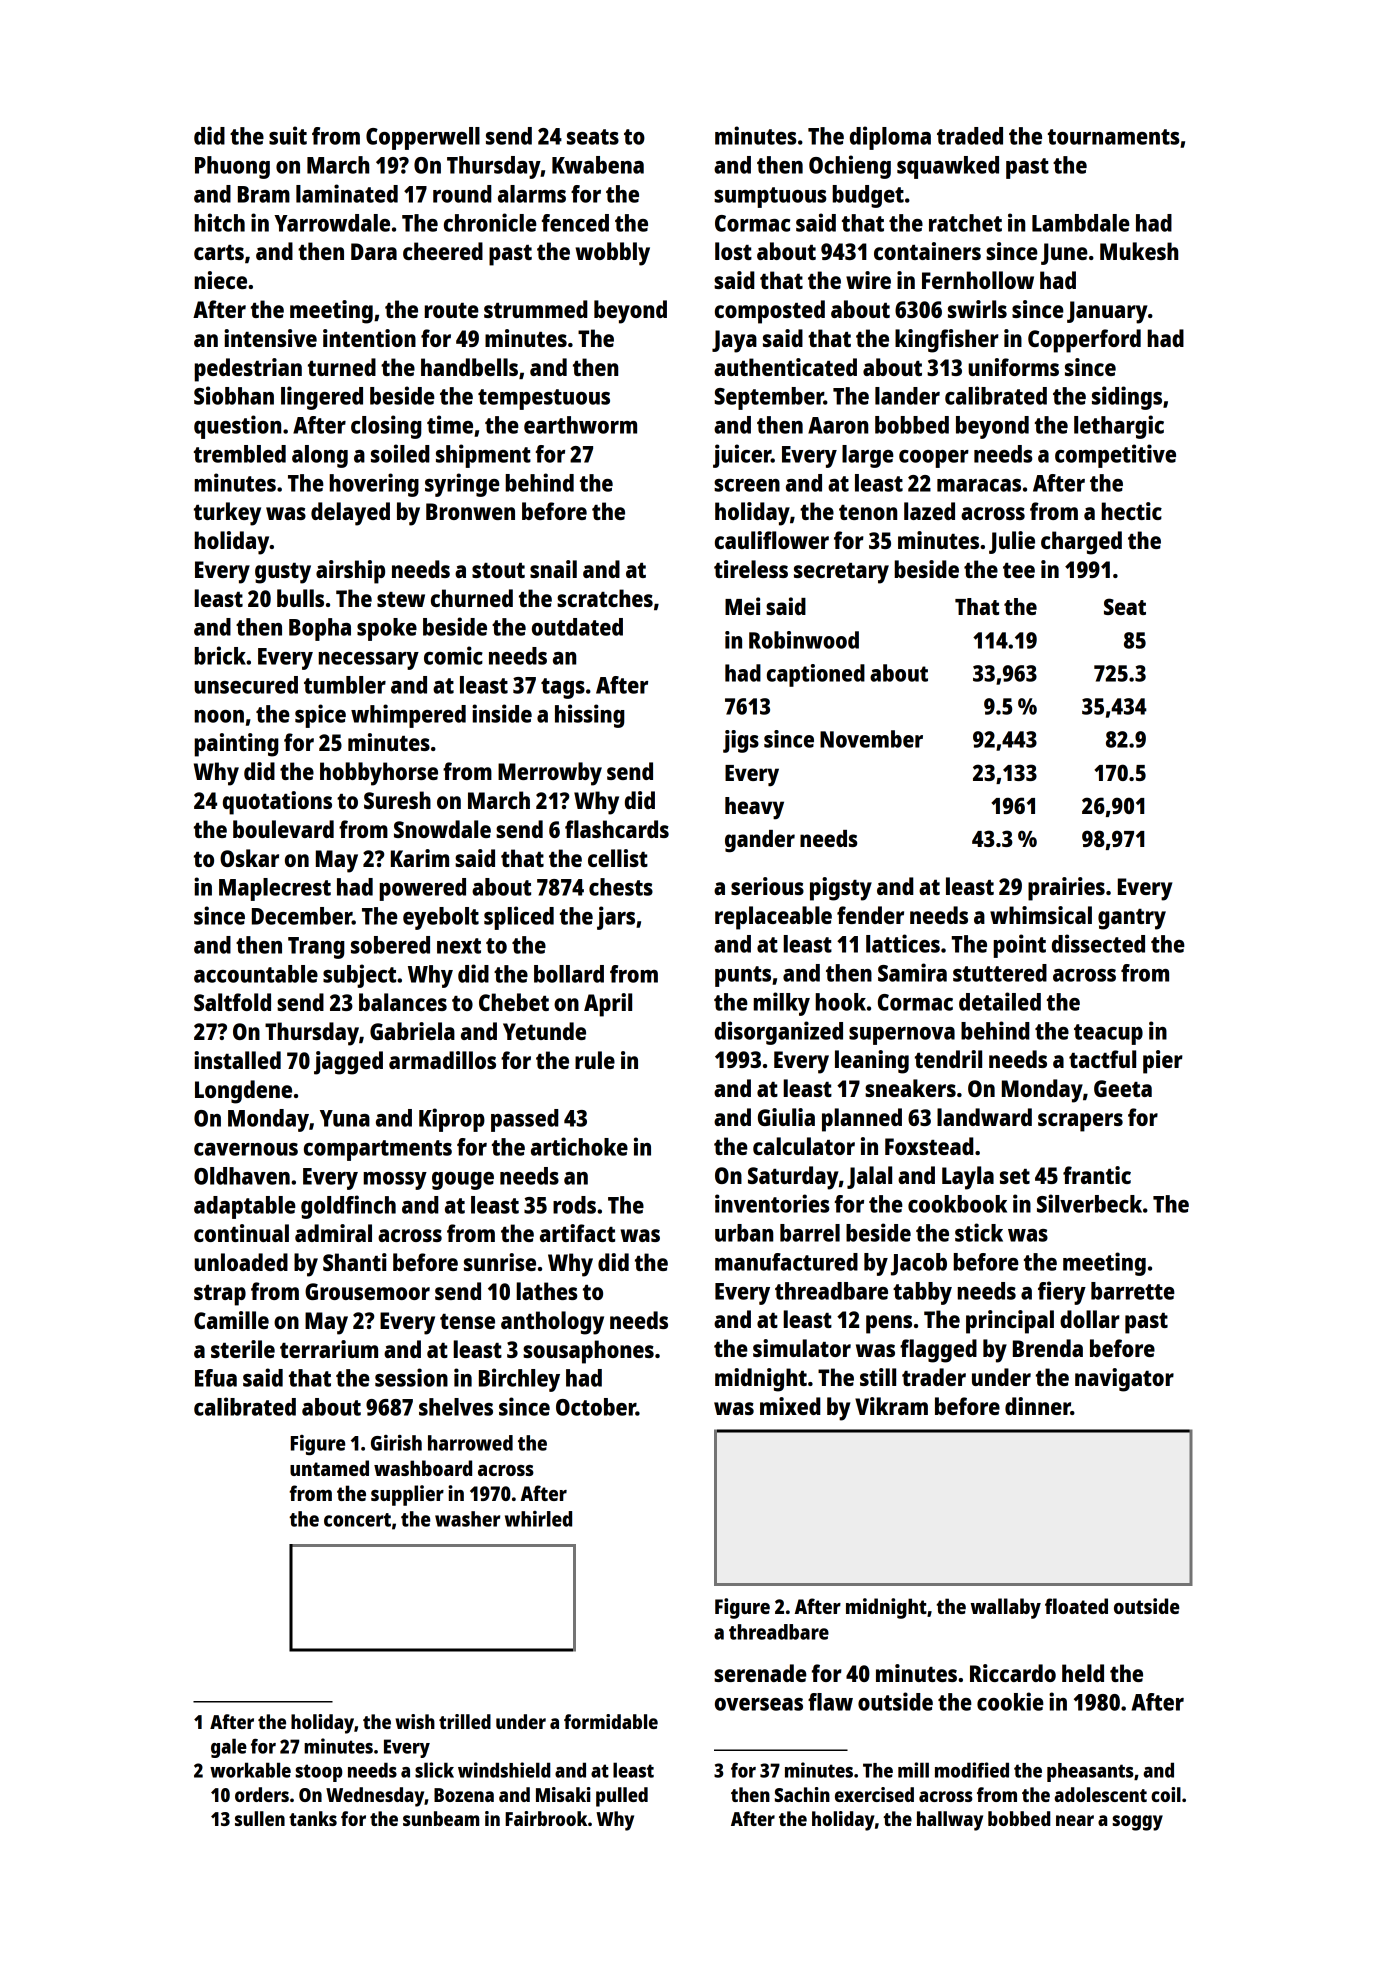 This screenshot has width=1386, height=1969. What do you see at coordinates (734, 341) in the screenshot?
I see `Jaya` at bounding box center [734, 341].
